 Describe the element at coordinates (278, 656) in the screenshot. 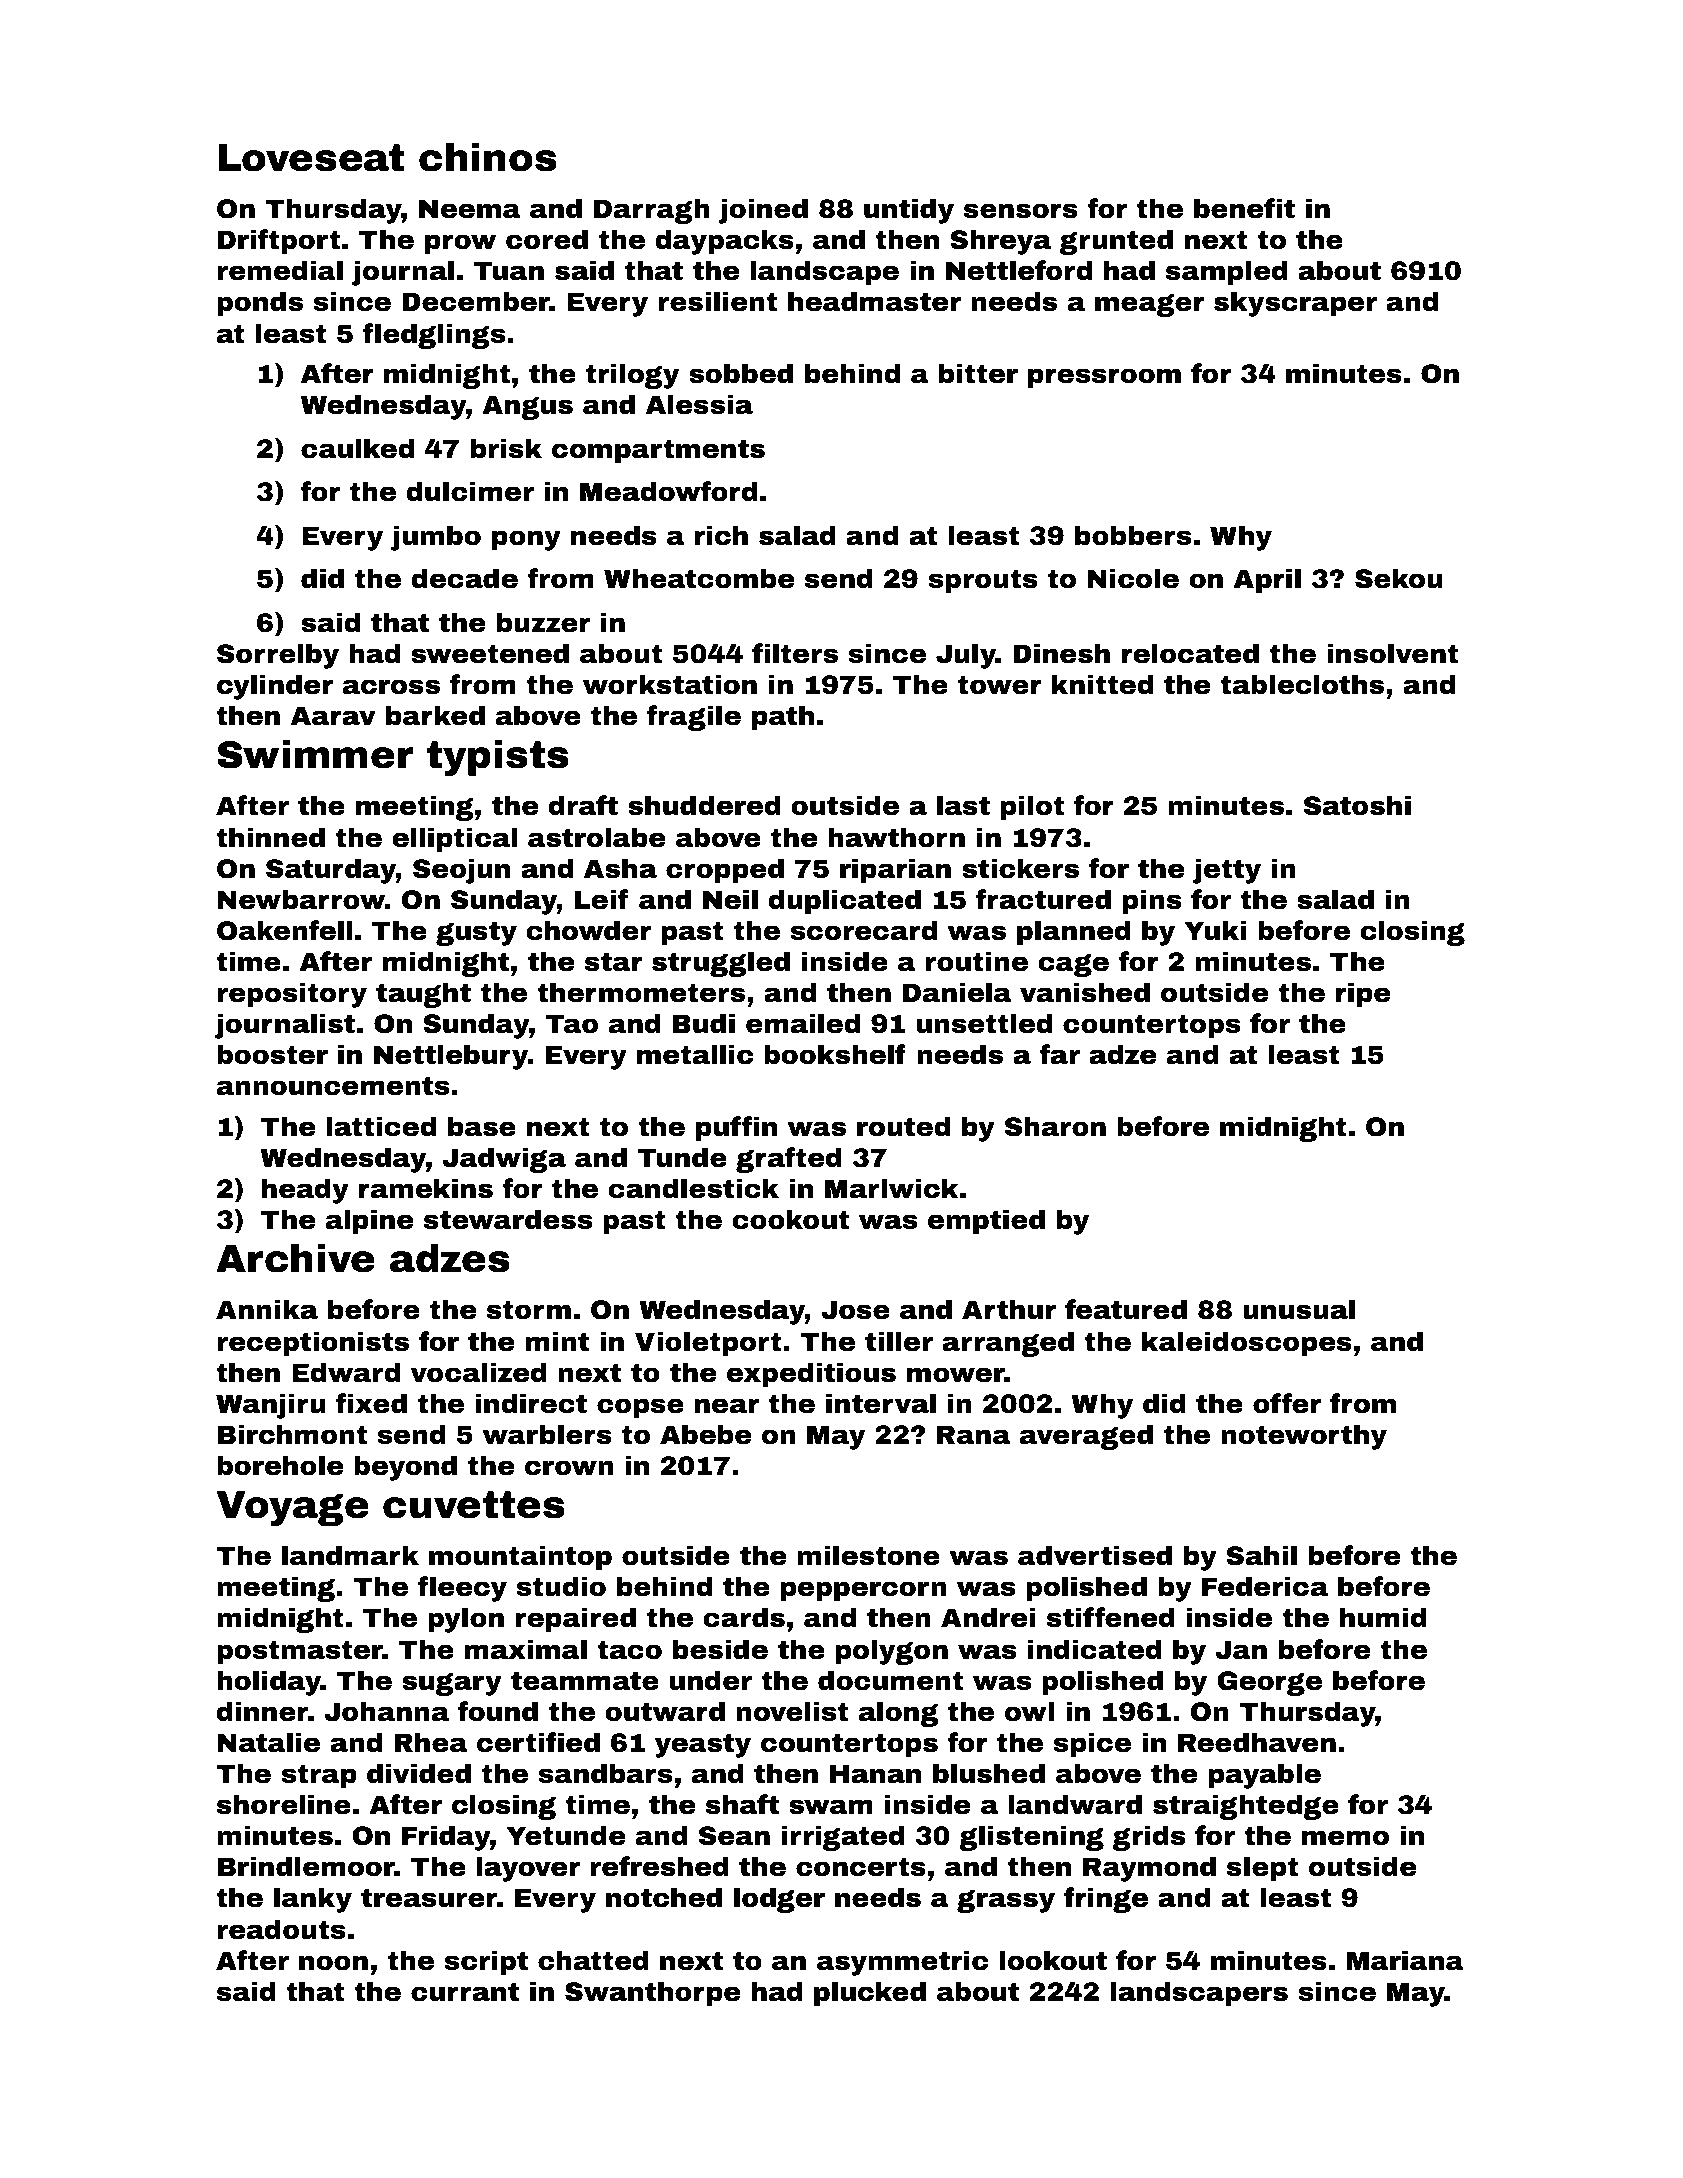

I see `Sorrelby` at that location.
